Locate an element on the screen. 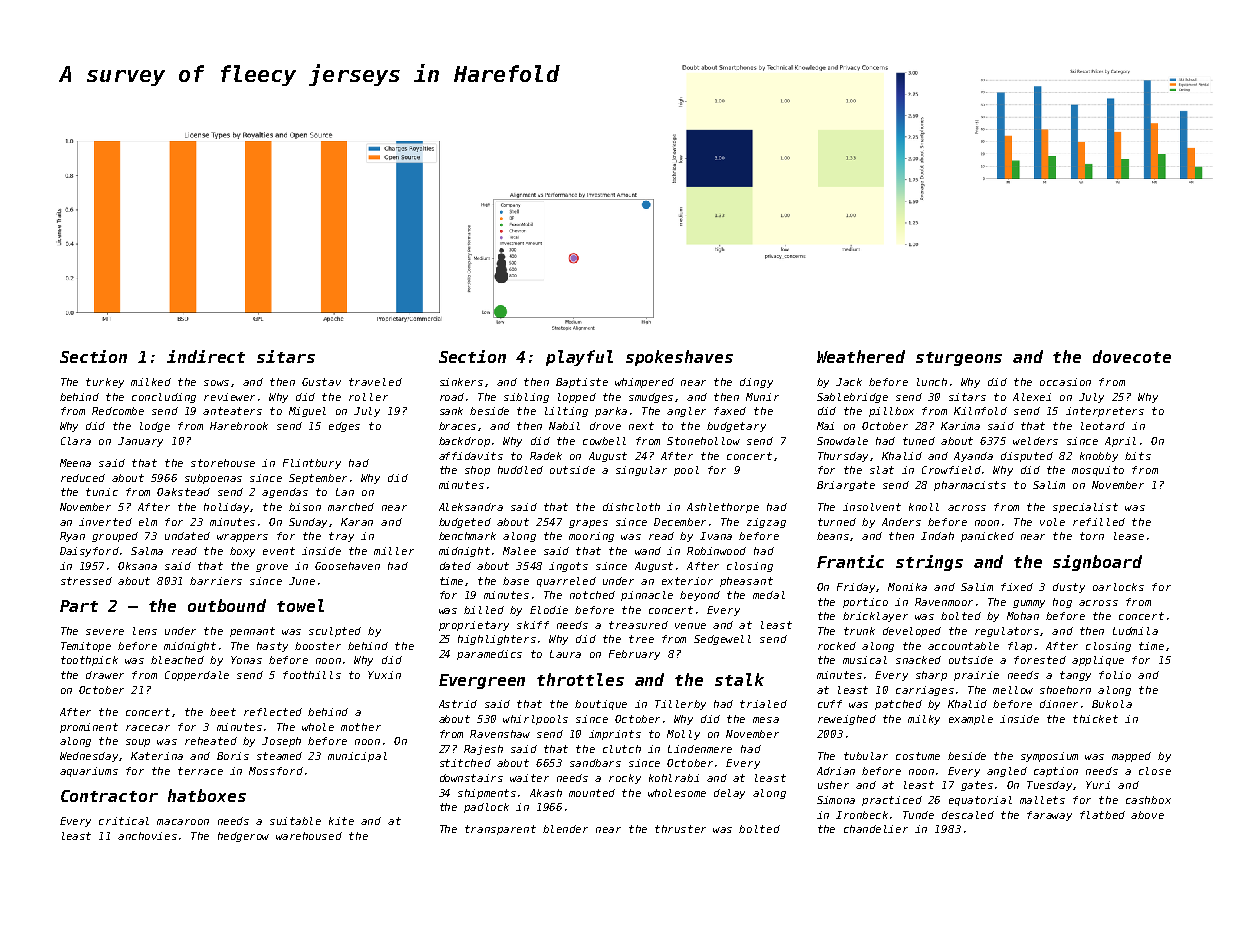 This screenshot has height=952, width=1233. Yonas is located at coordinates (246, 660).
